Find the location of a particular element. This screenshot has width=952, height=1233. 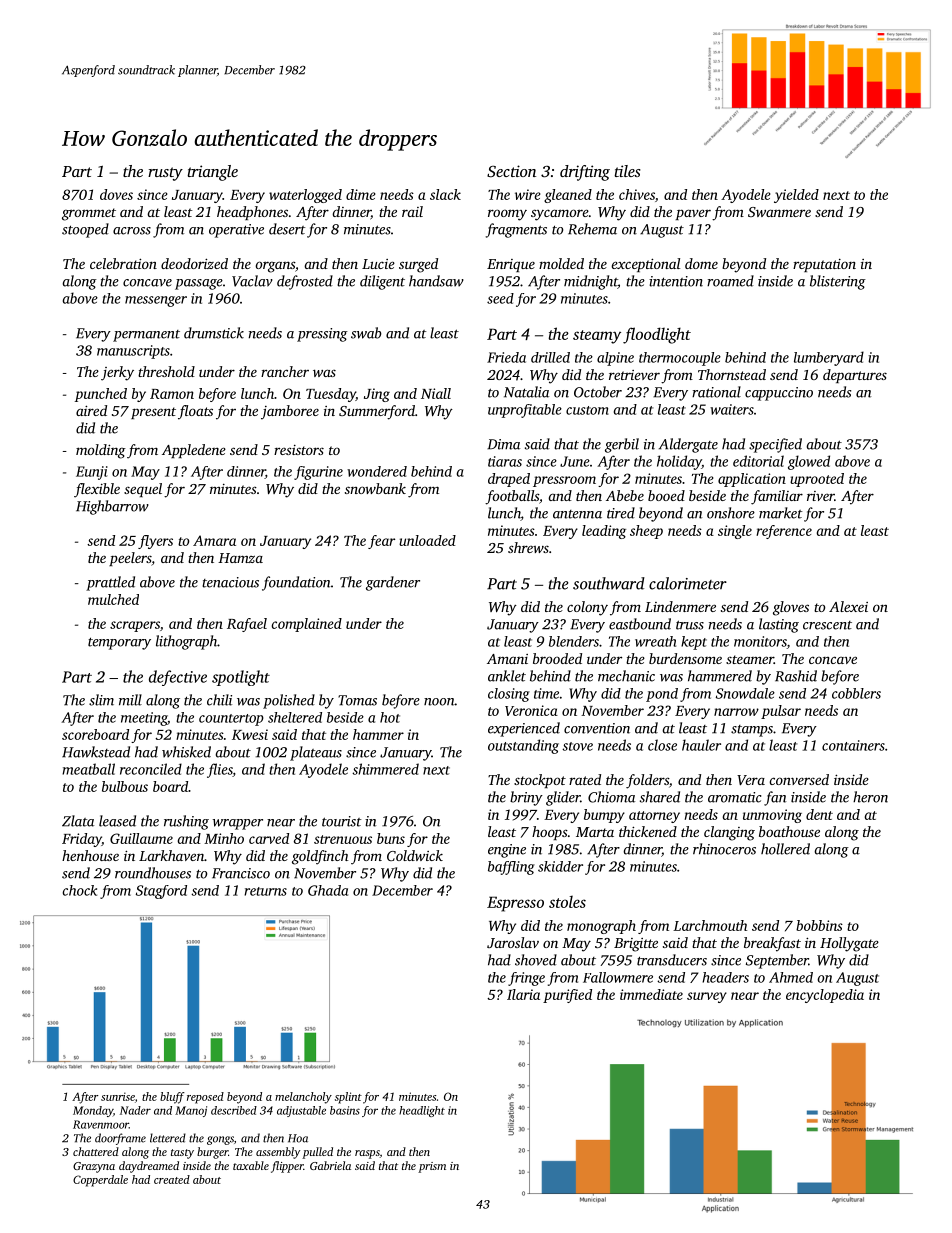

Section is located at coordinates (511, 171).
